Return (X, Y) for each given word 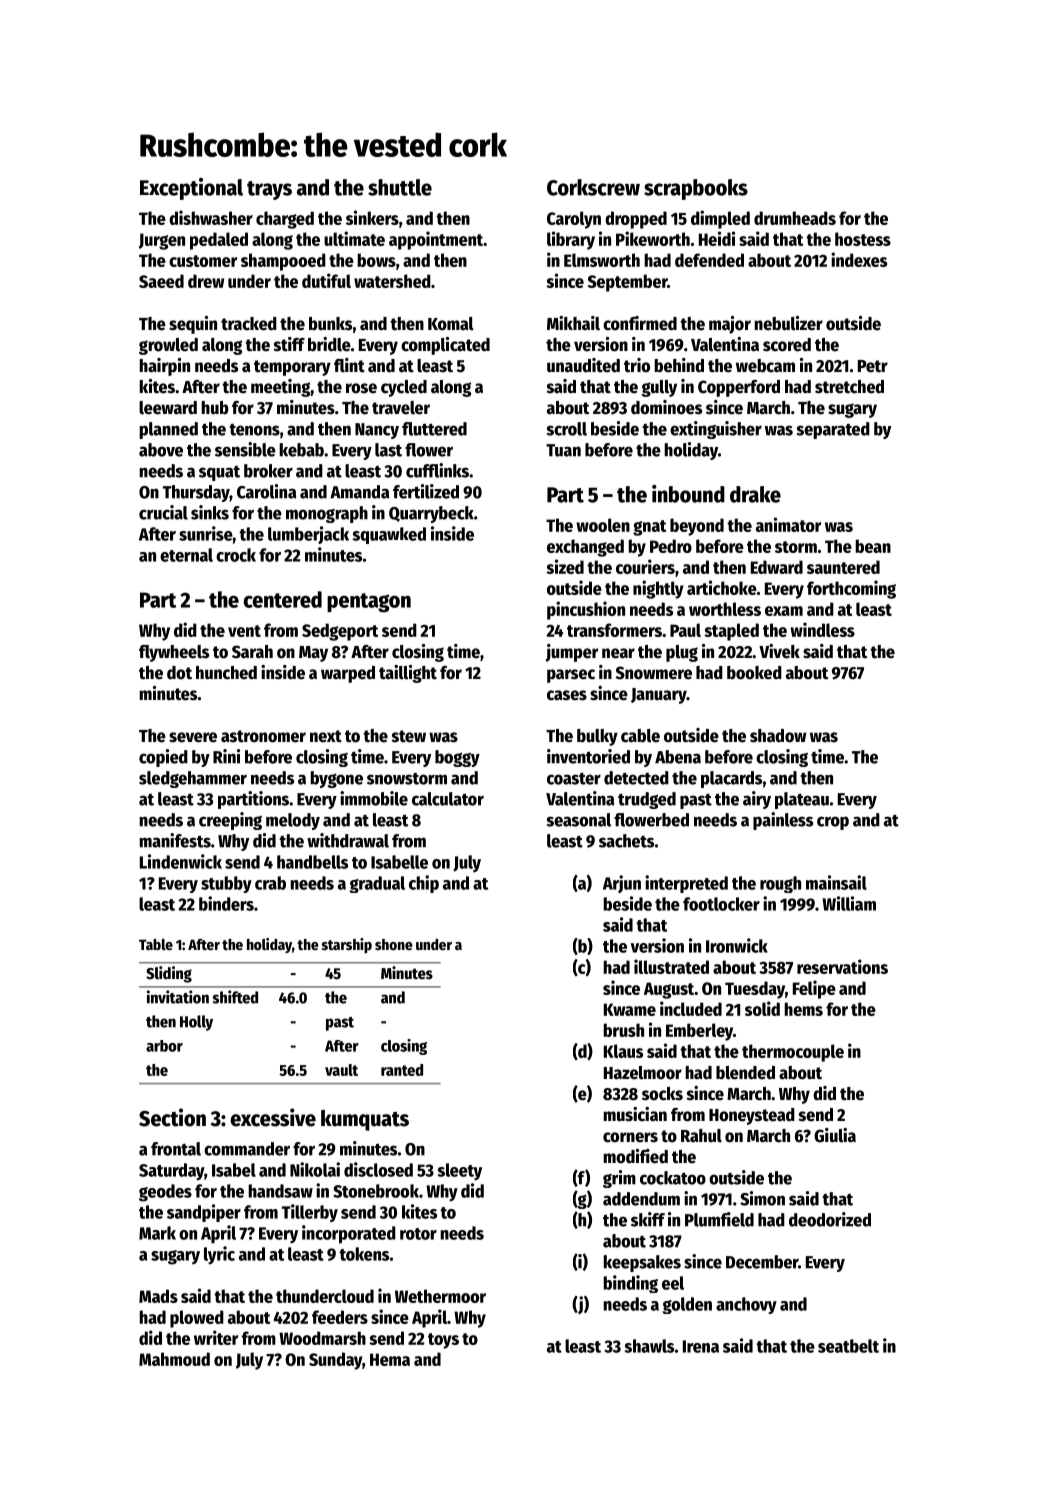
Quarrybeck (431, 514)
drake (755, 494)
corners (630, 1137)
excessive (273, 1117)
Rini (226, 756)
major (730, 325)
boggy (457, 758)
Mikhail (573, 323)
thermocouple (793, 1053)
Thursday (196, 493)
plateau (802, 800)
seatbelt (848, 1346)
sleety (459, 1172)
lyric (219, 1255)
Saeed (161, 281)
